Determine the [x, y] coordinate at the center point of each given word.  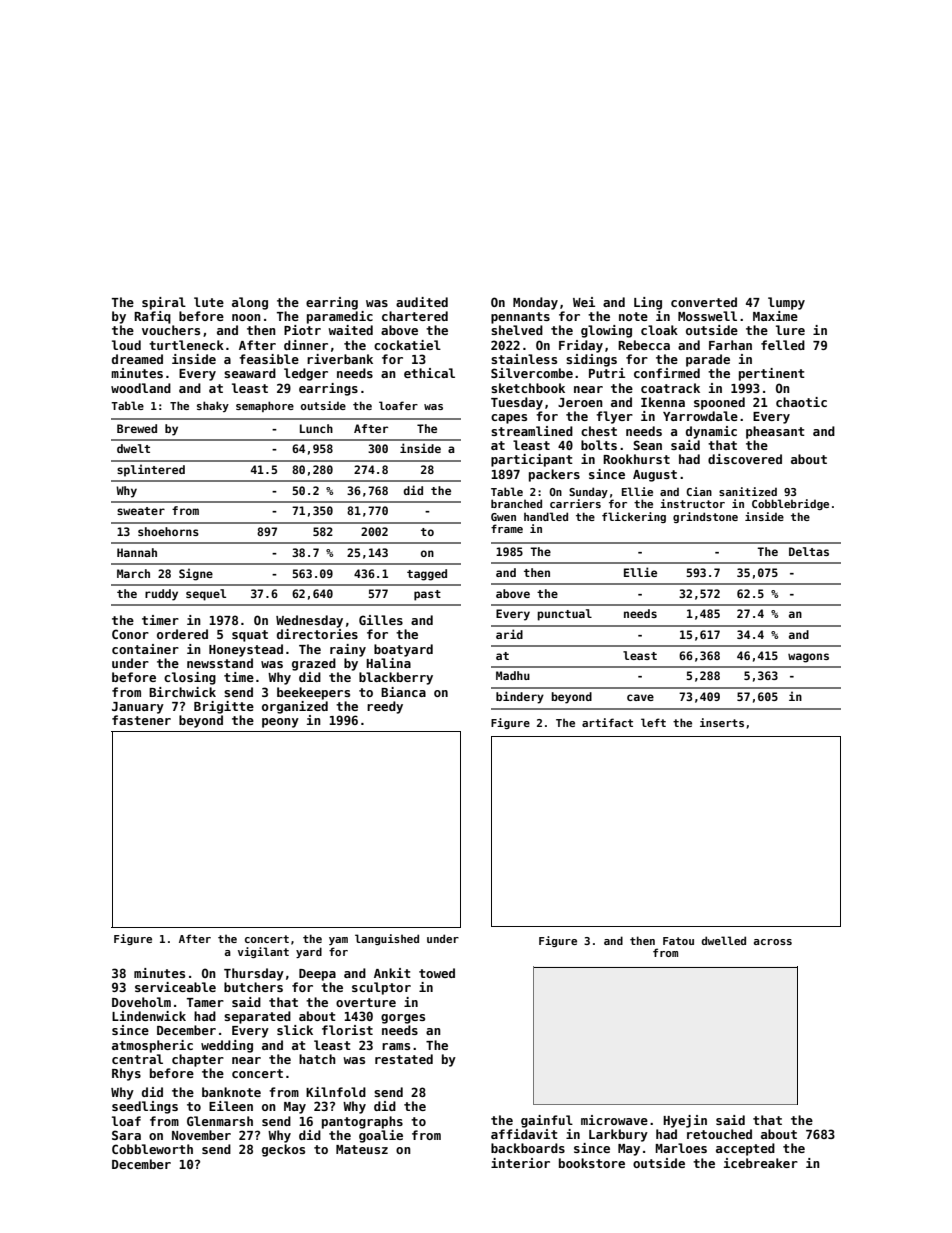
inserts [722, 722]
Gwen [503, 517]
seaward [250, 373]
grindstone [705, 517]
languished [387, 939]
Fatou [678, 941]
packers [554, 475]
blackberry [396, 678]
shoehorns [168, 531]
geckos [283, 1150]
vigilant [263, 952]
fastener [141, 720]
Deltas [809, 551]
